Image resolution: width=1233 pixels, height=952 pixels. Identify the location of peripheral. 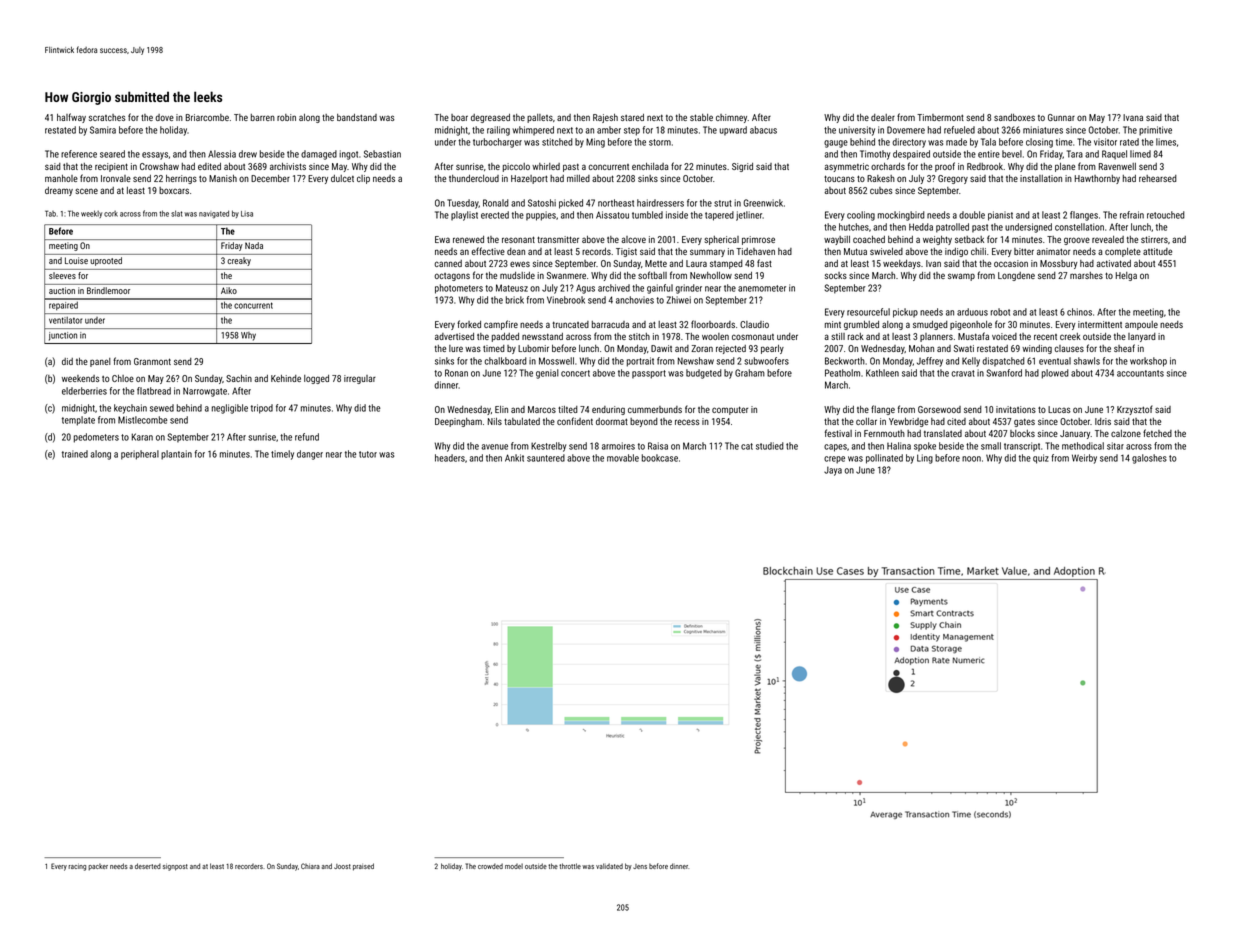
(140, 455).
